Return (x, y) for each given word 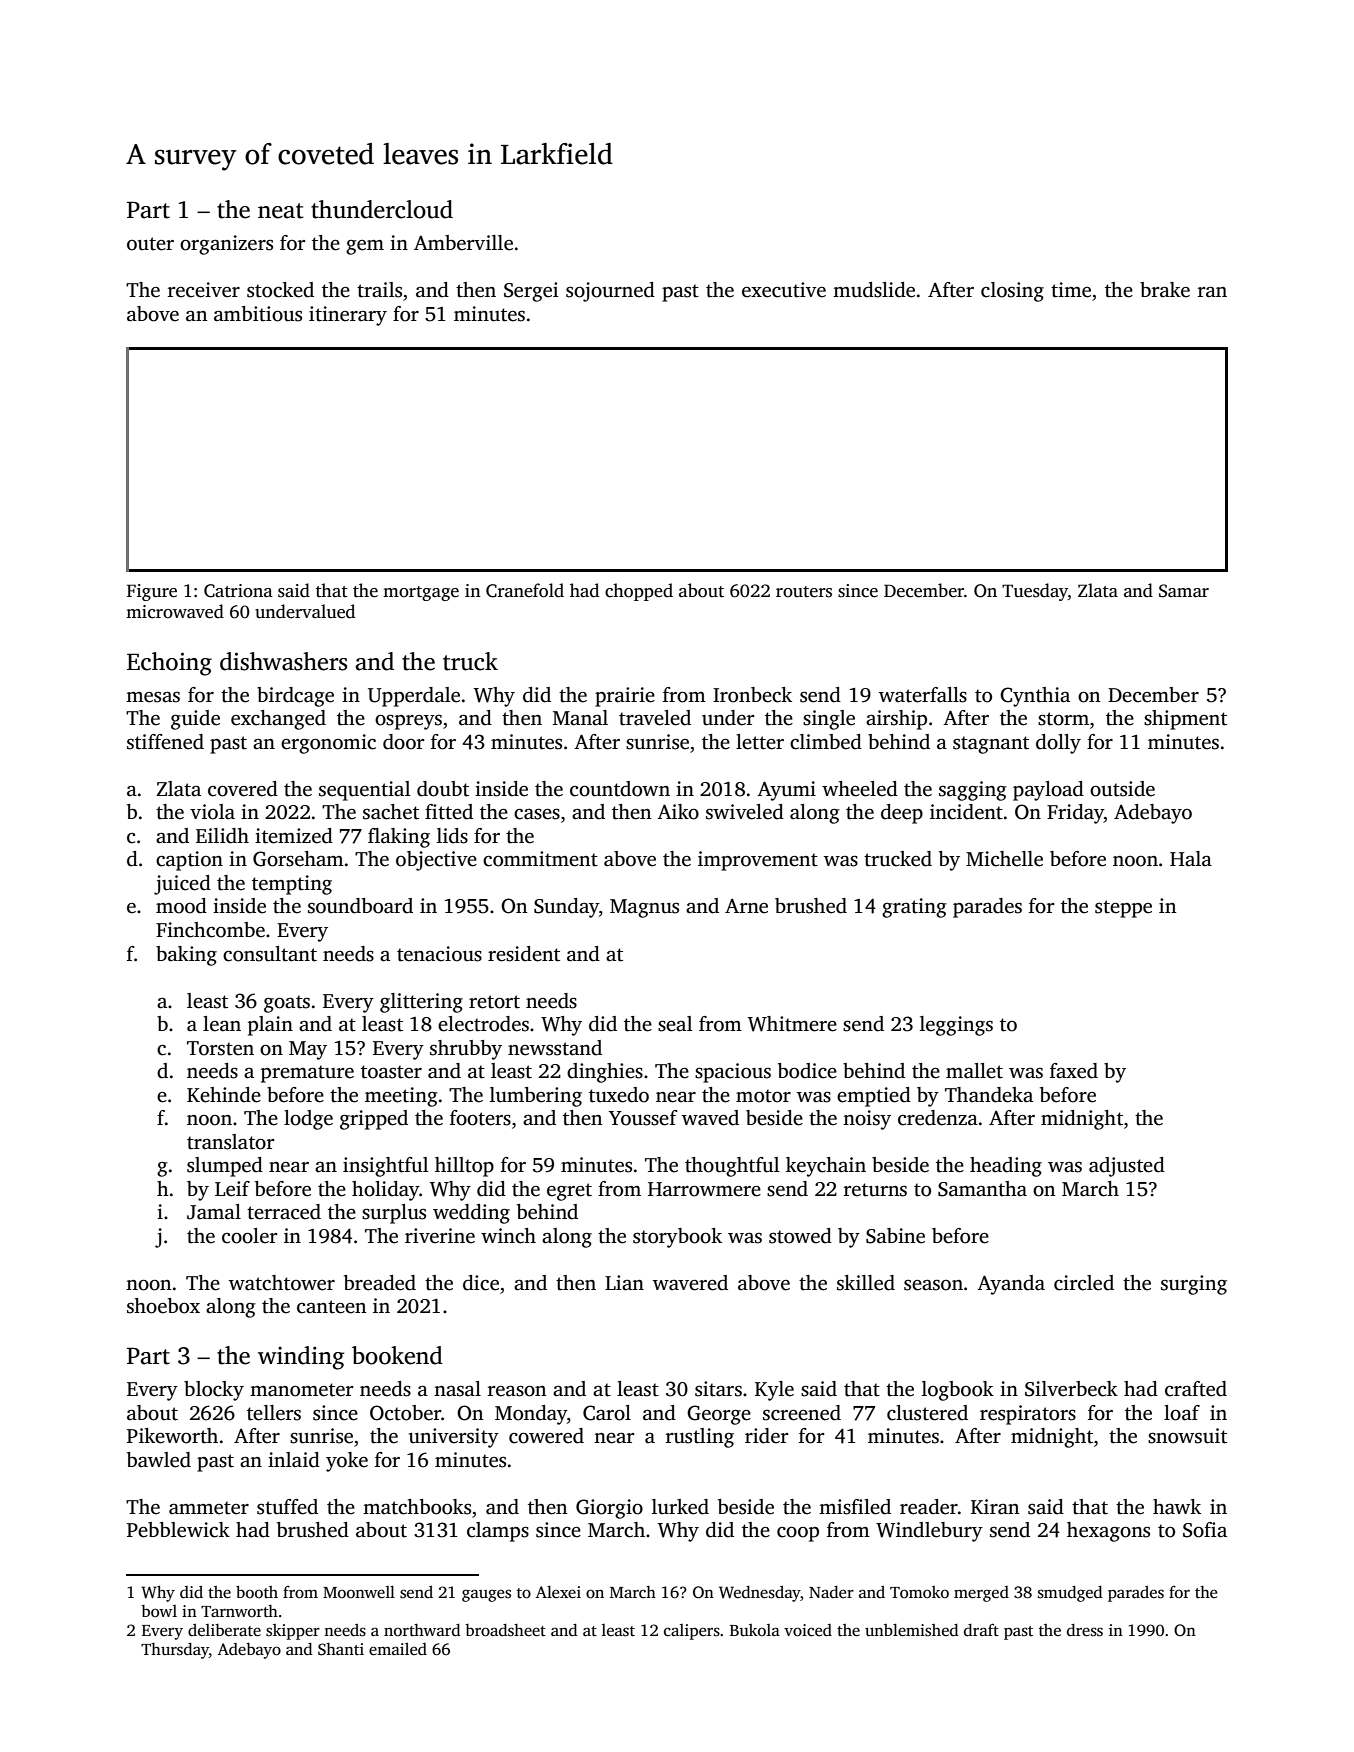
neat (281, 211)
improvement (758, 861)
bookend (397, 1355)
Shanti (341, 1649)
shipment (1185, 720)
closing (1012, 292)
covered (243, 789)
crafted (1196, 1389)
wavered (690, 1283)
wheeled (860, 789)
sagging (973, 791)
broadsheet (505, 1630)
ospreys (408, 722)
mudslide (874, 290)
